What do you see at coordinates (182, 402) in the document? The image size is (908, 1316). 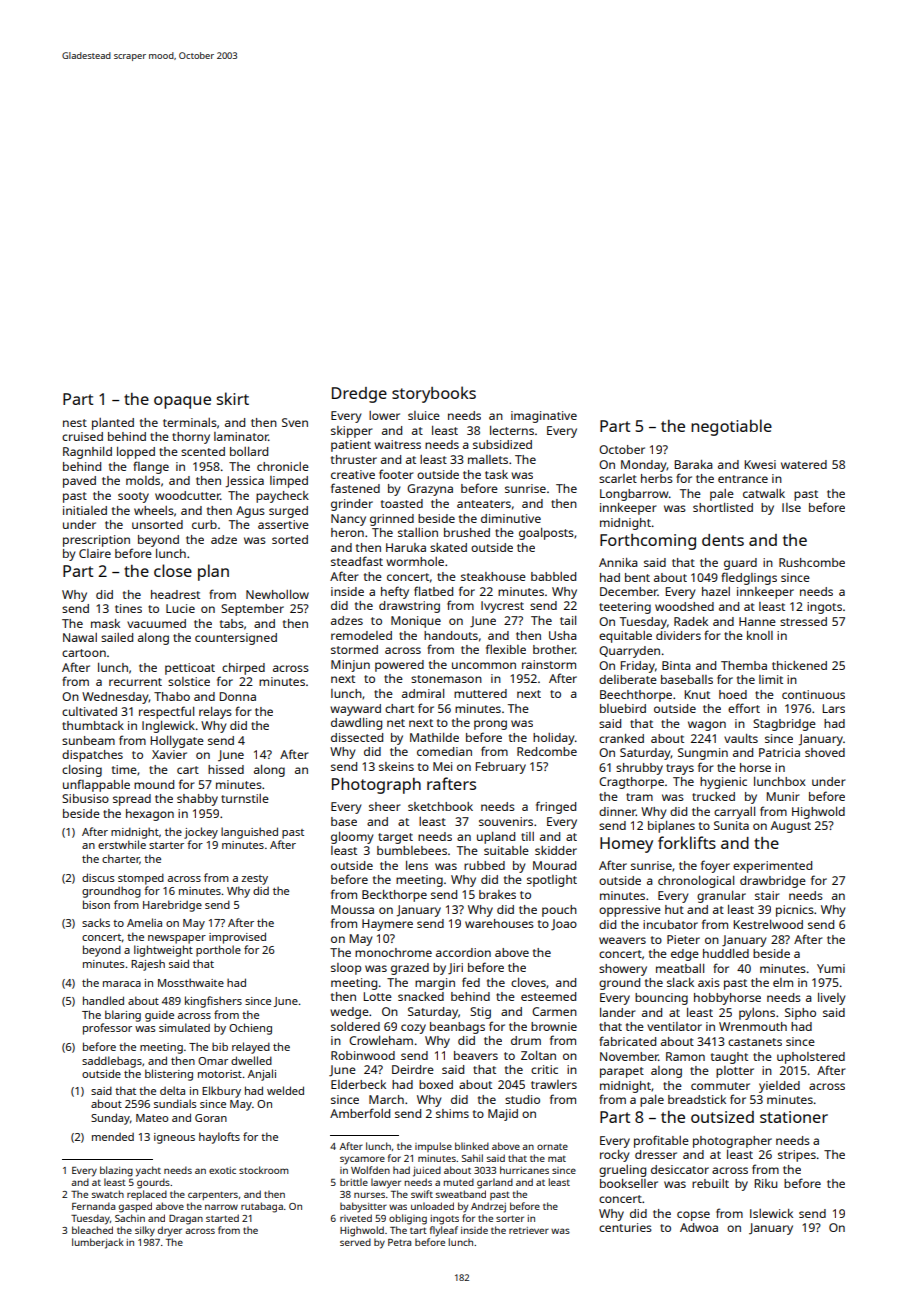 I see `opaque` at bounding box center [182, 402].
